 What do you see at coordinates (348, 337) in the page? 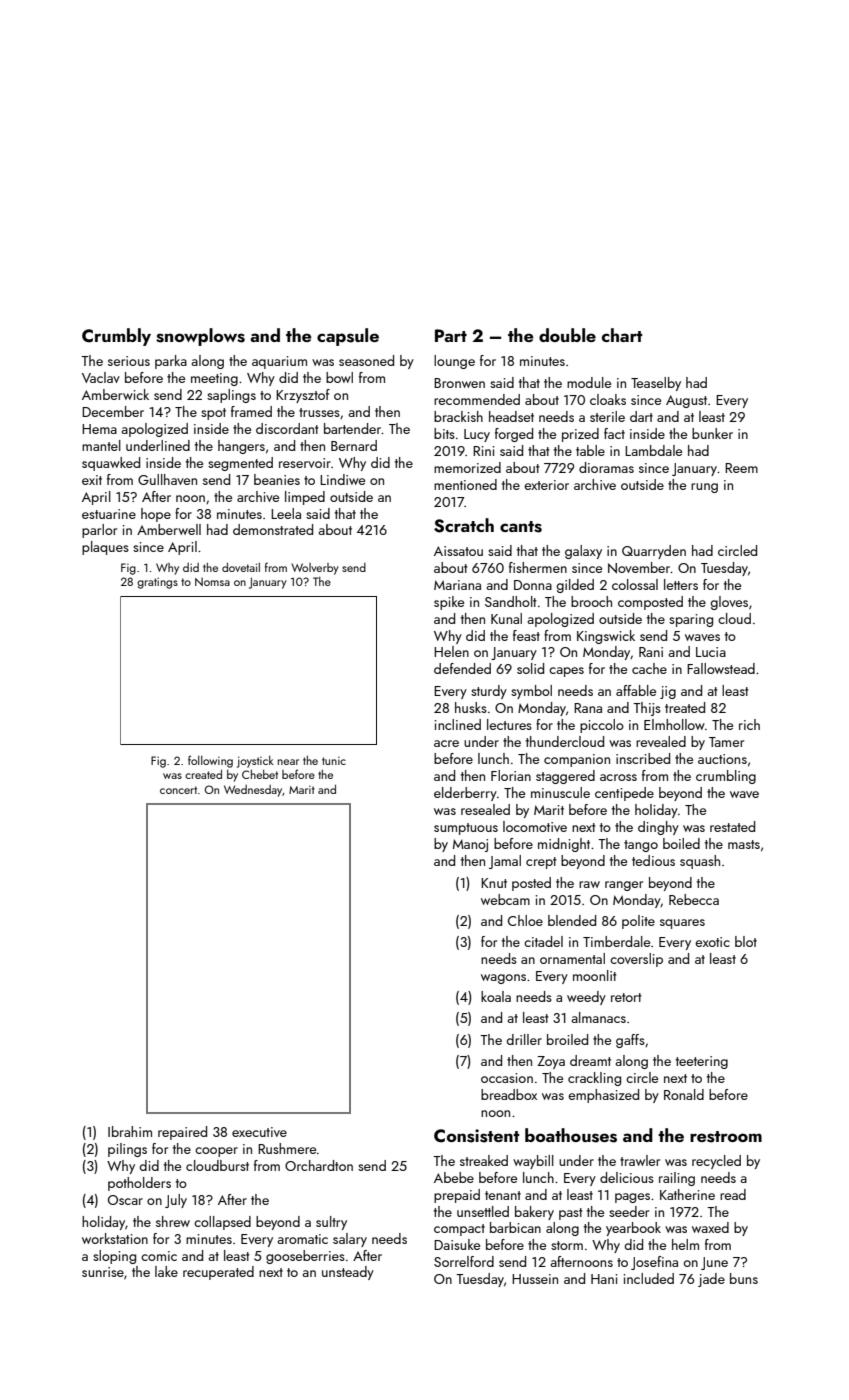
I see `capsule` at bounding box center [348, 337].
